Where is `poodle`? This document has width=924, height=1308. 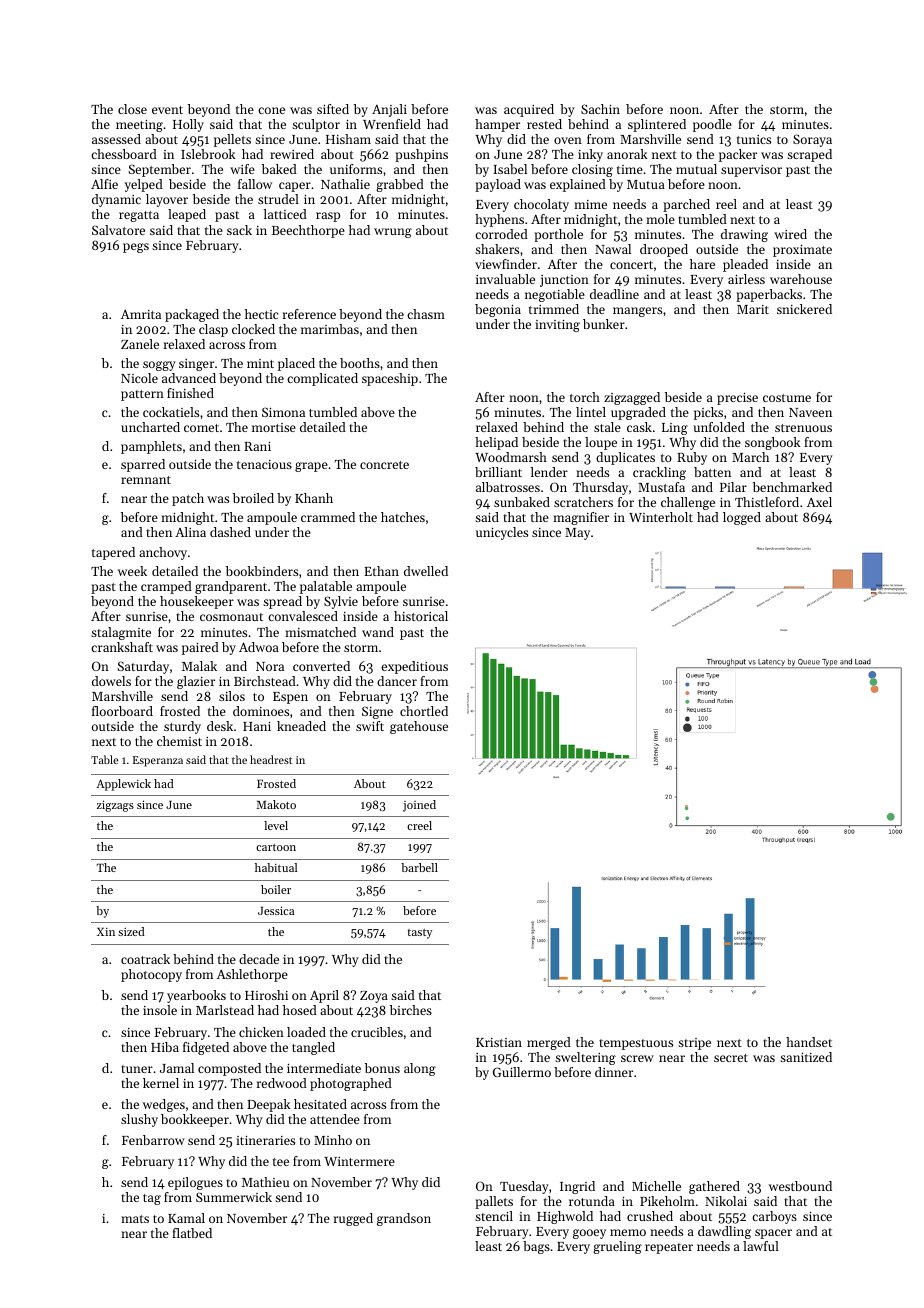 poodle is located at coordinates (712, 125).
